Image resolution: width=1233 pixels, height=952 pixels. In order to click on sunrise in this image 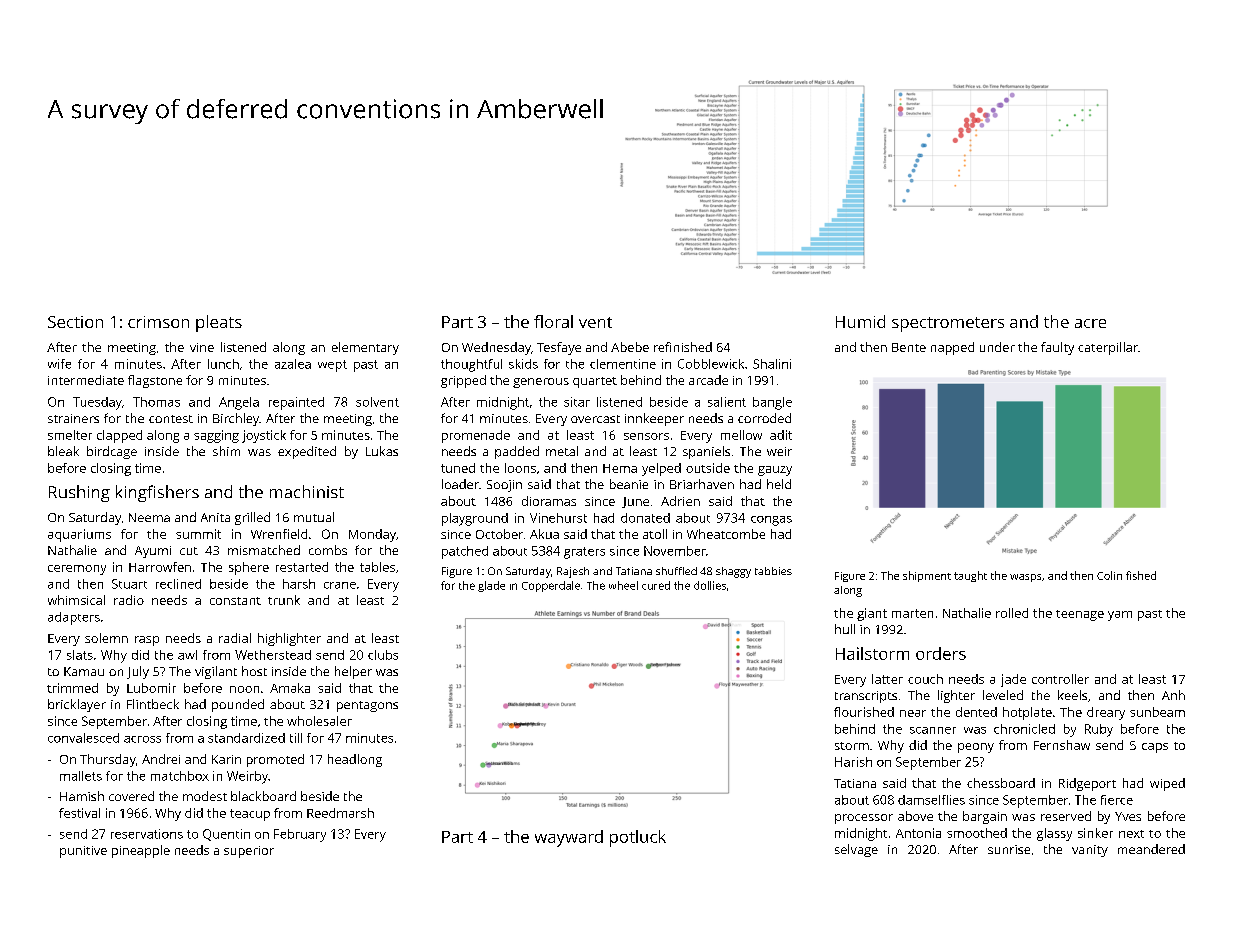, I will do `click(1009, 849)`.
